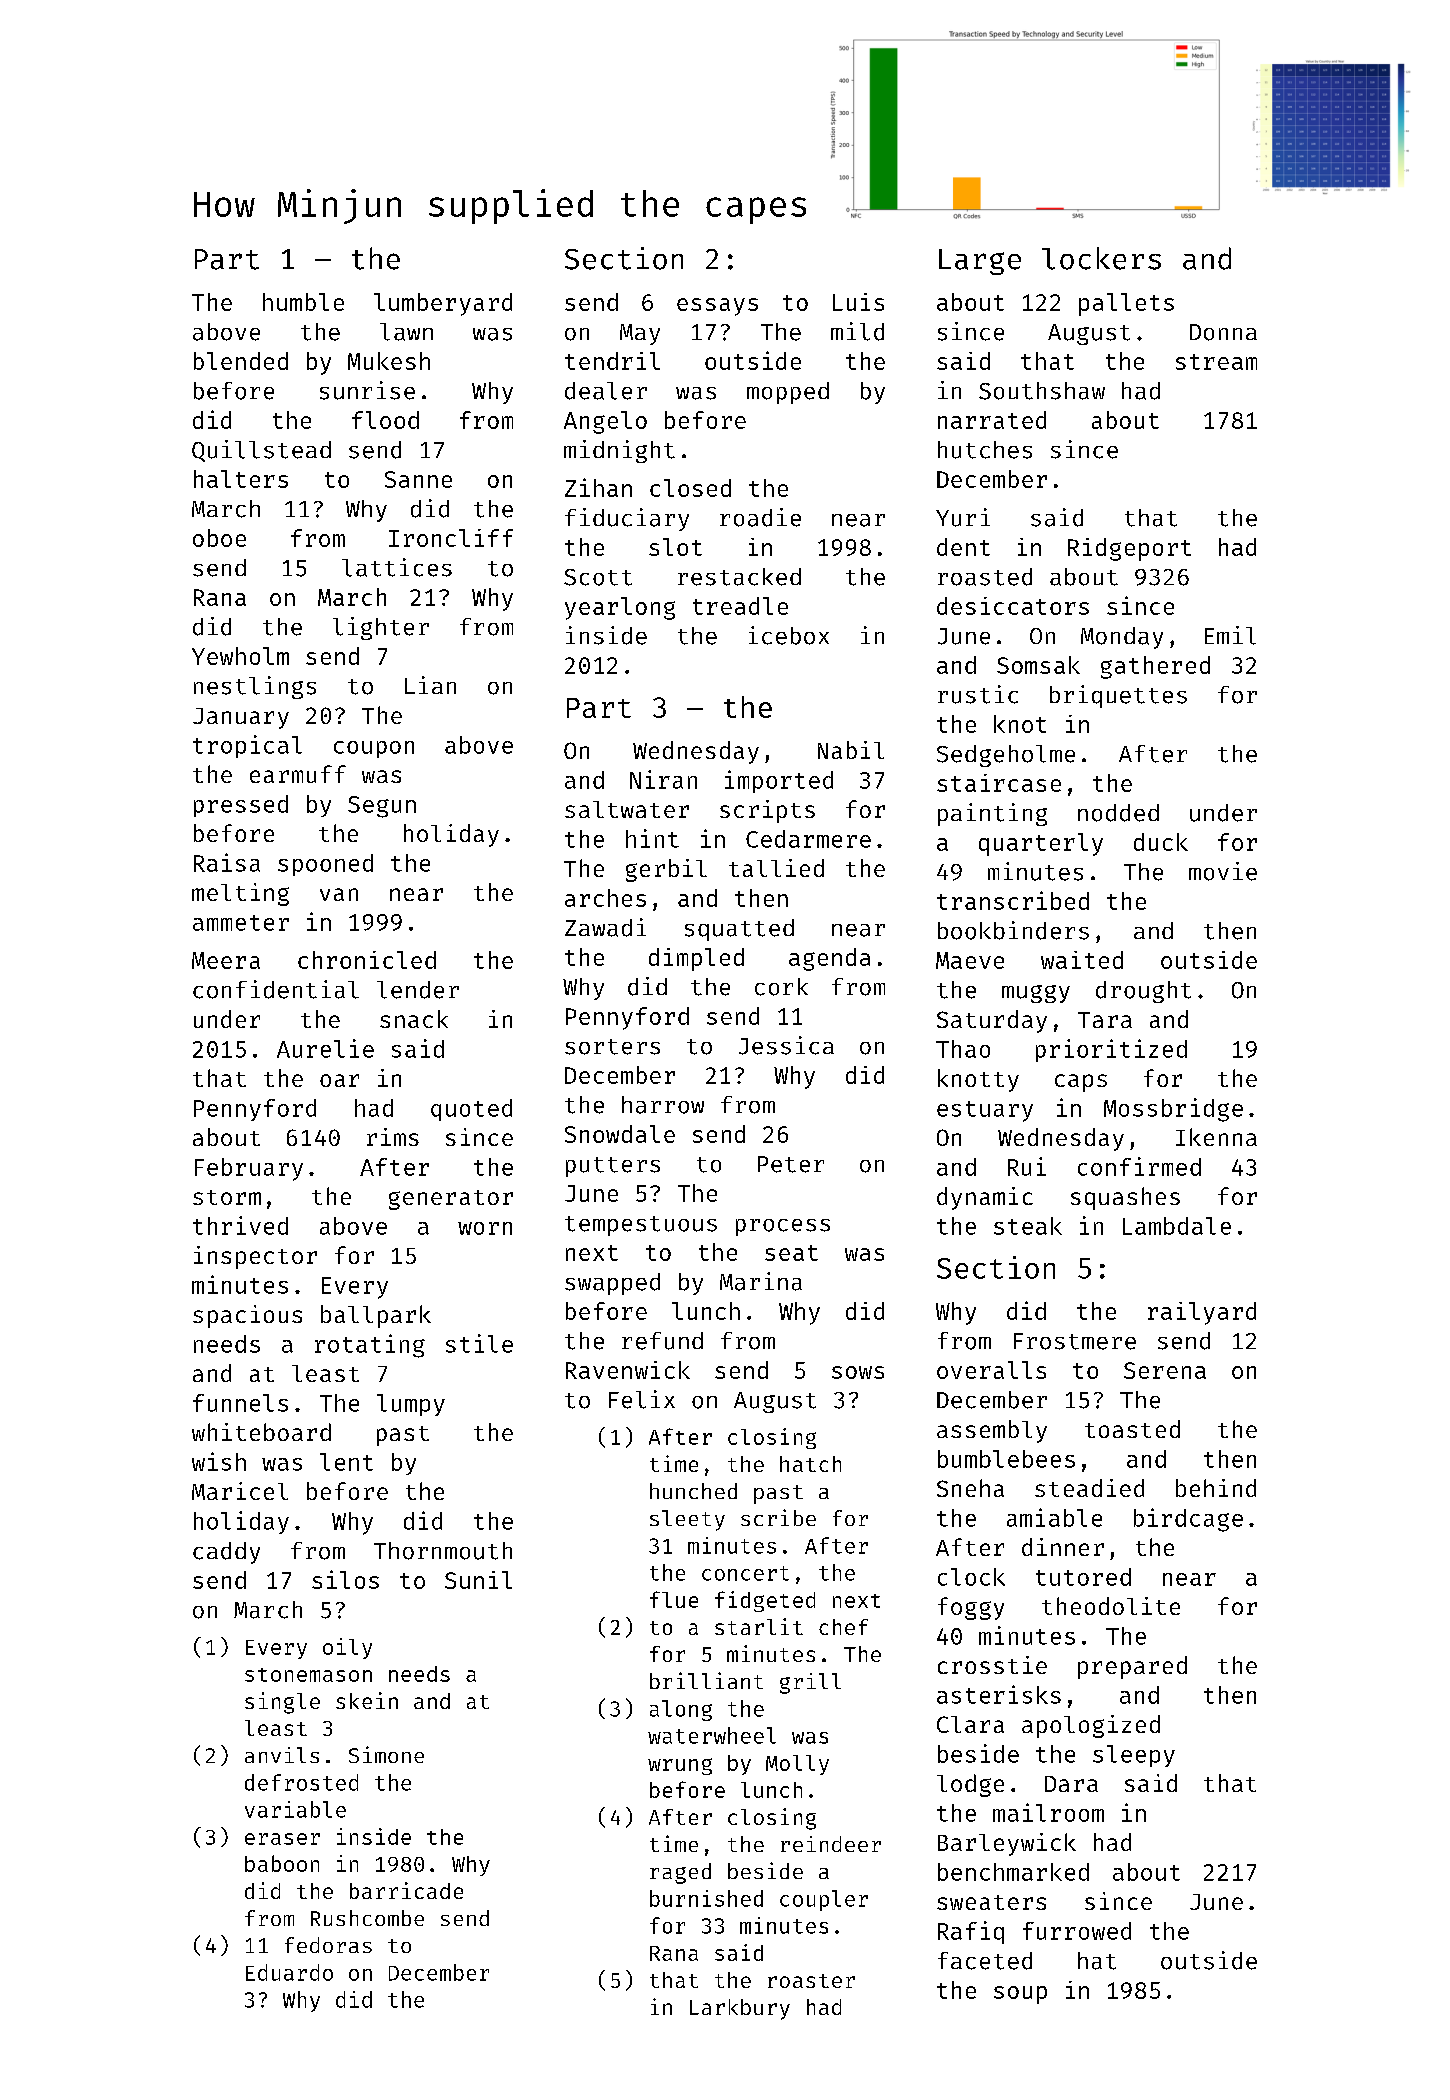 The width and height of the screenshot is (1450, 2100). Describe the element at coordinates (303, 302) in the screenshot. I see `humble` at that location.
